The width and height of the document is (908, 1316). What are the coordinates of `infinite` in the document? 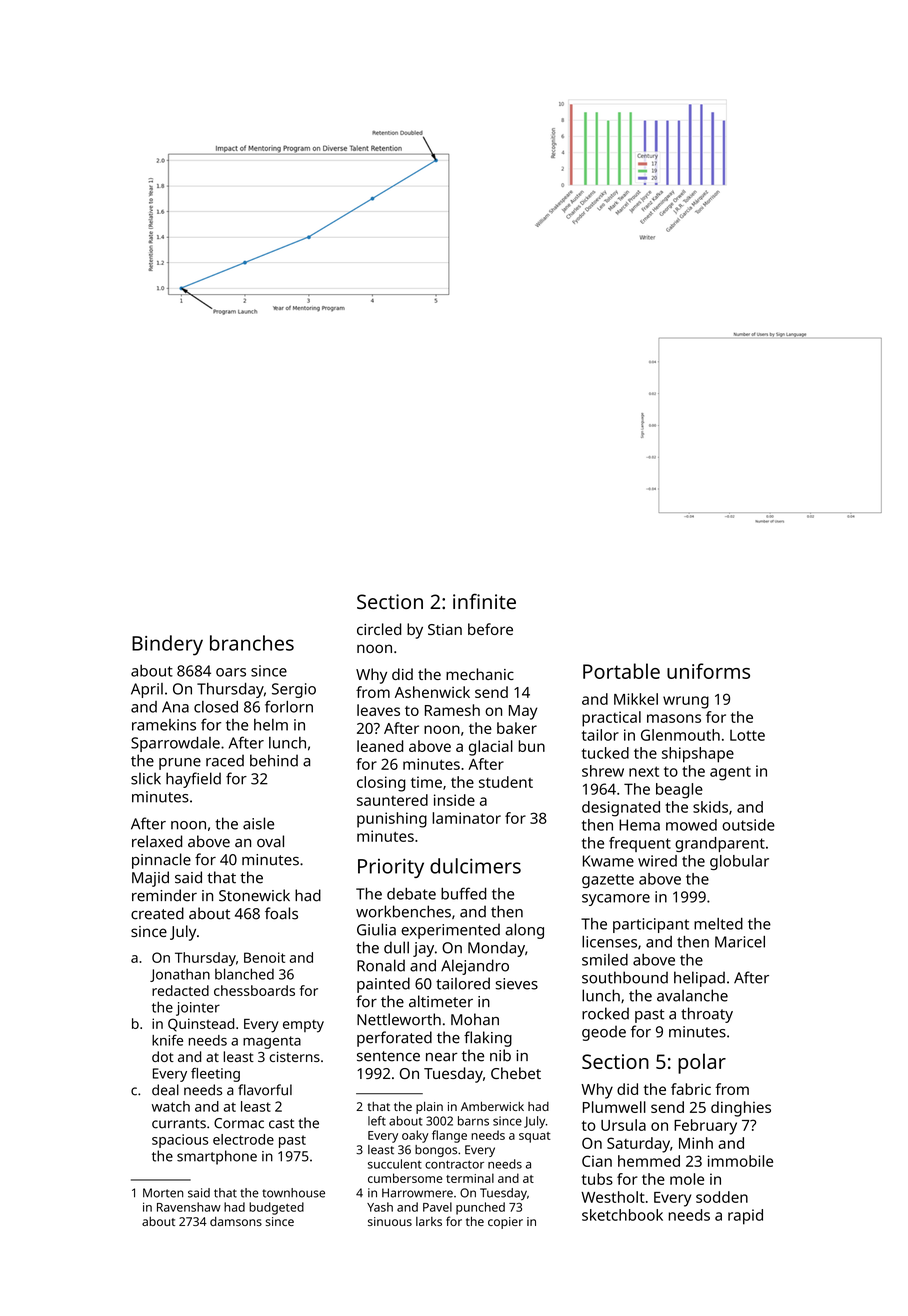 It's located at (484, 601).
